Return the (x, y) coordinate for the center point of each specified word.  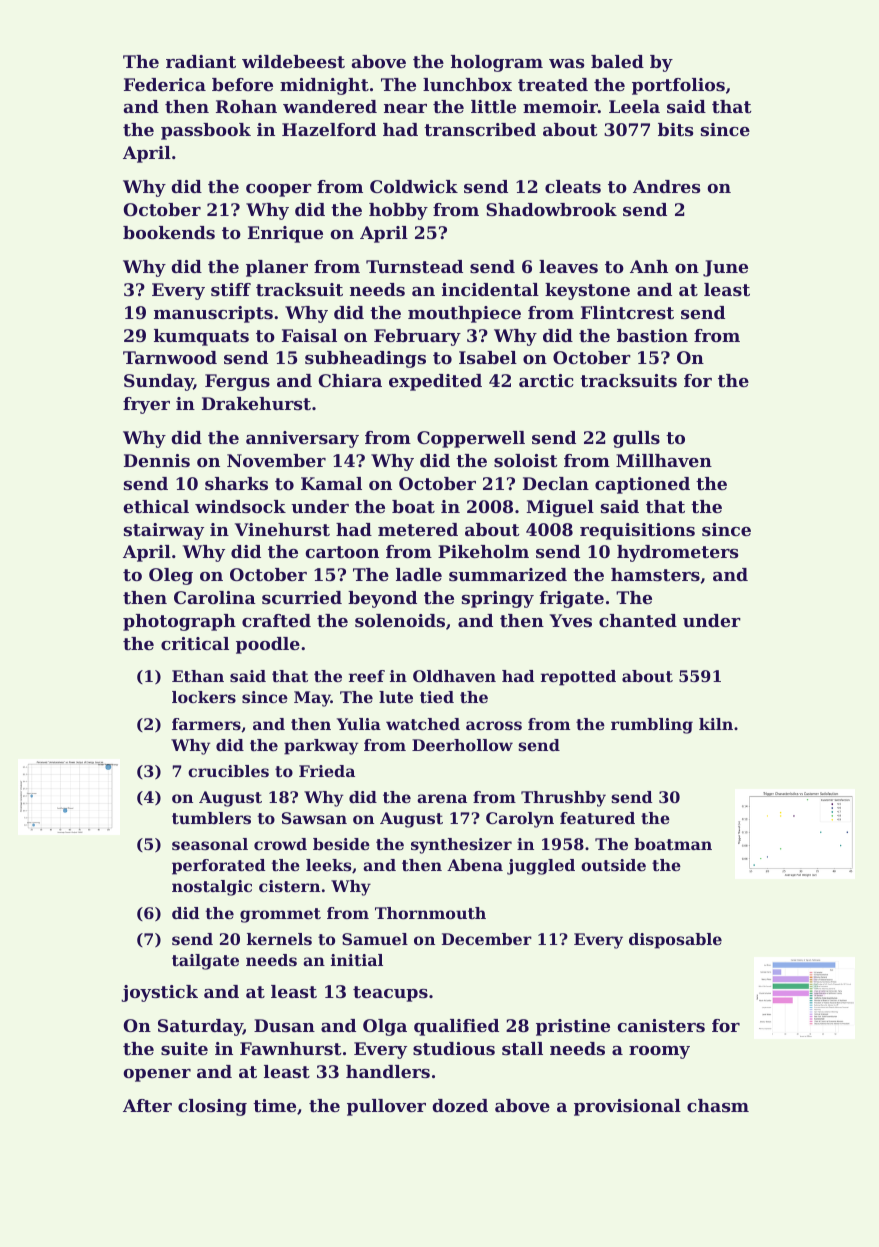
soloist (526, 460)
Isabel (488, 357)
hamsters (655, 574)
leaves (568, 266)
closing (212, 1107)
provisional (627, 1107)
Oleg (171, 576)
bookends (169, 232)
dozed (460, 1105)
